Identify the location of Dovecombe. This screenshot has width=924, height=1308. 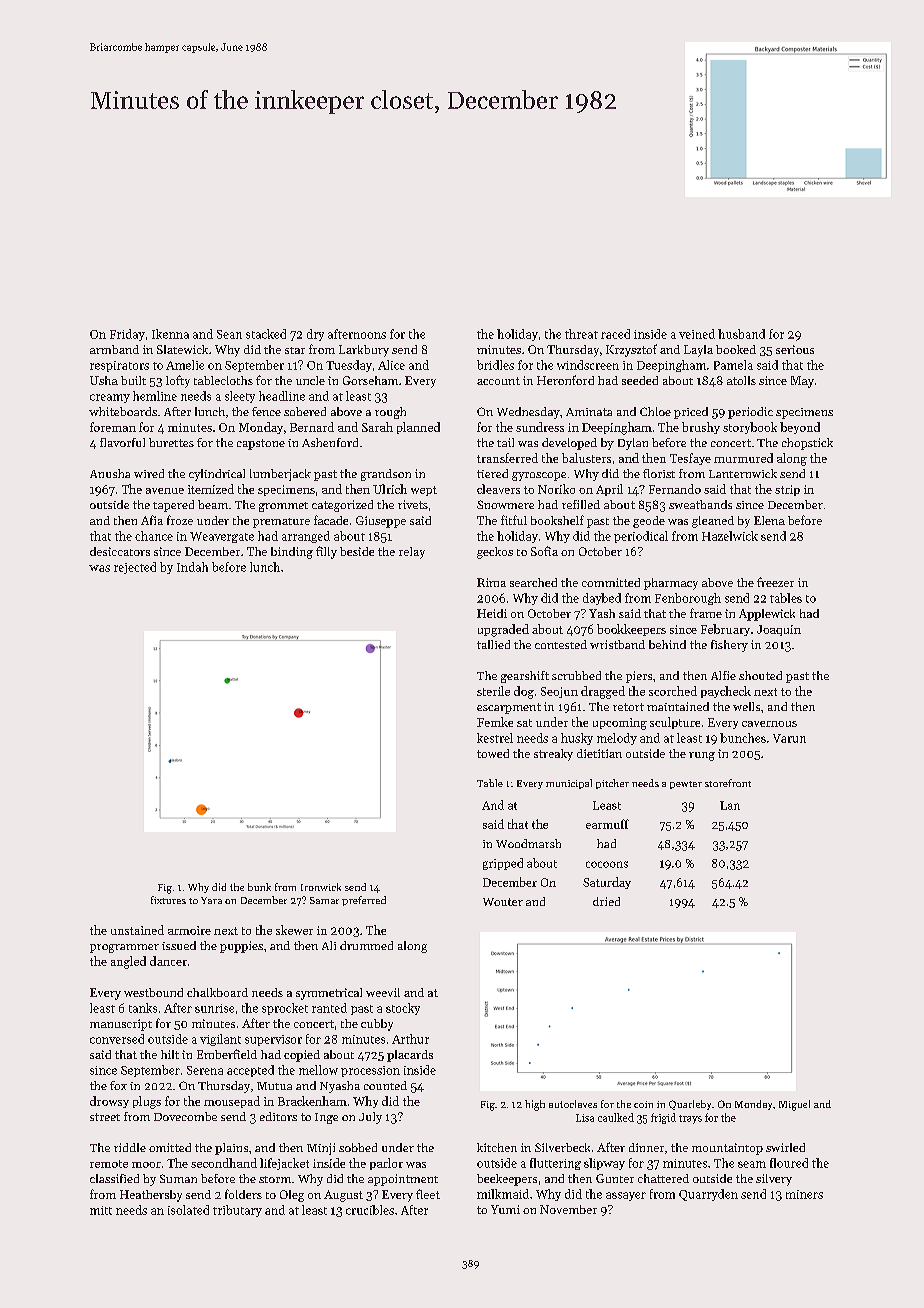
(185, 1116).
